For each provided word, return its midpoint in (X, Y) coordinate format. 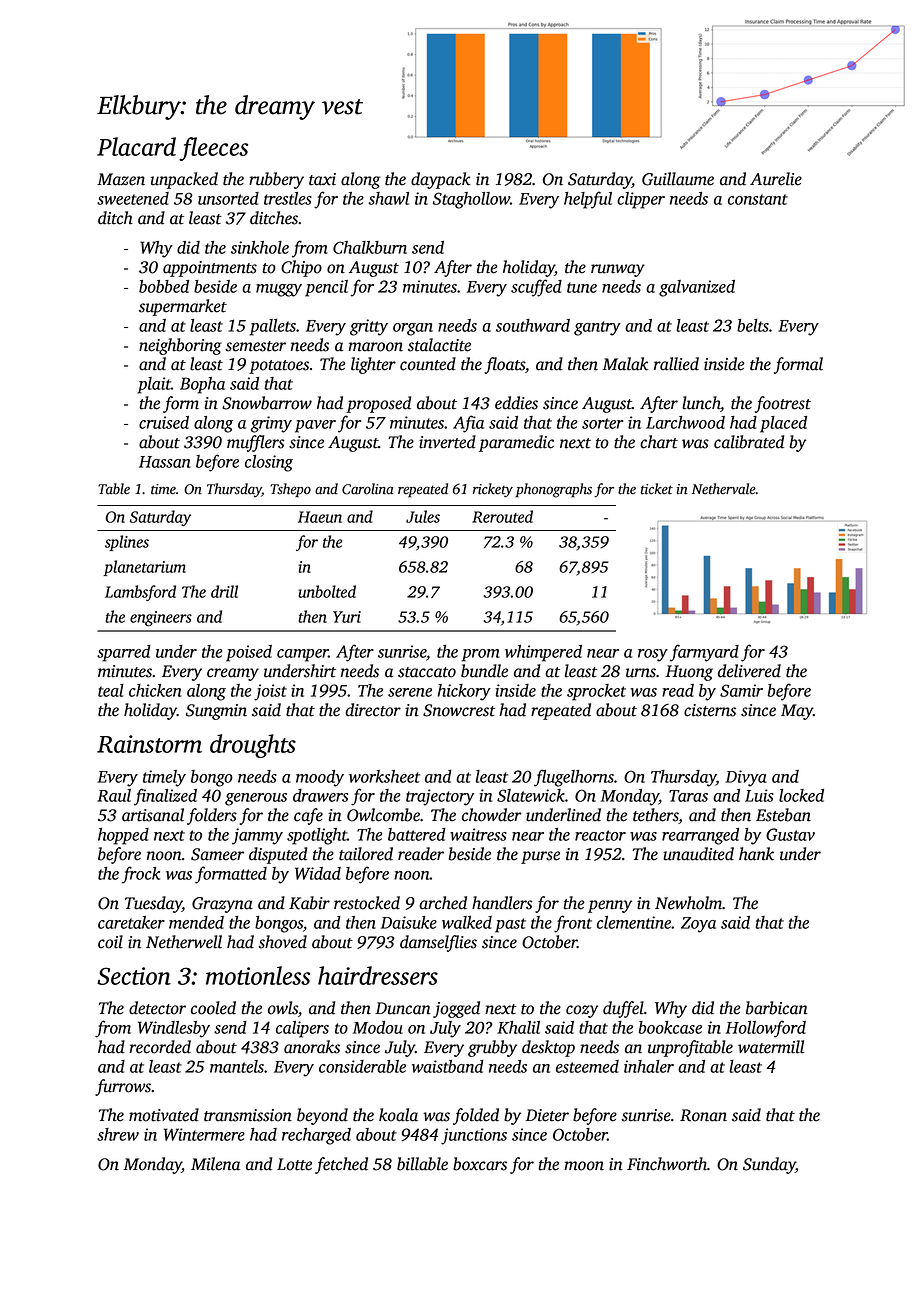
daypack (441, 180)
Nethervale (724, 489)
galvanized (697, 288)
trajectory (440, 797)
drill (224, 591)
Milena (215, 1164)
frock (141, 875)
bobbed (164, 286)
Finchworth (667, 1164)
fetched (341, 1165)
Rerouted (502, 516)
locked (801, 795)
